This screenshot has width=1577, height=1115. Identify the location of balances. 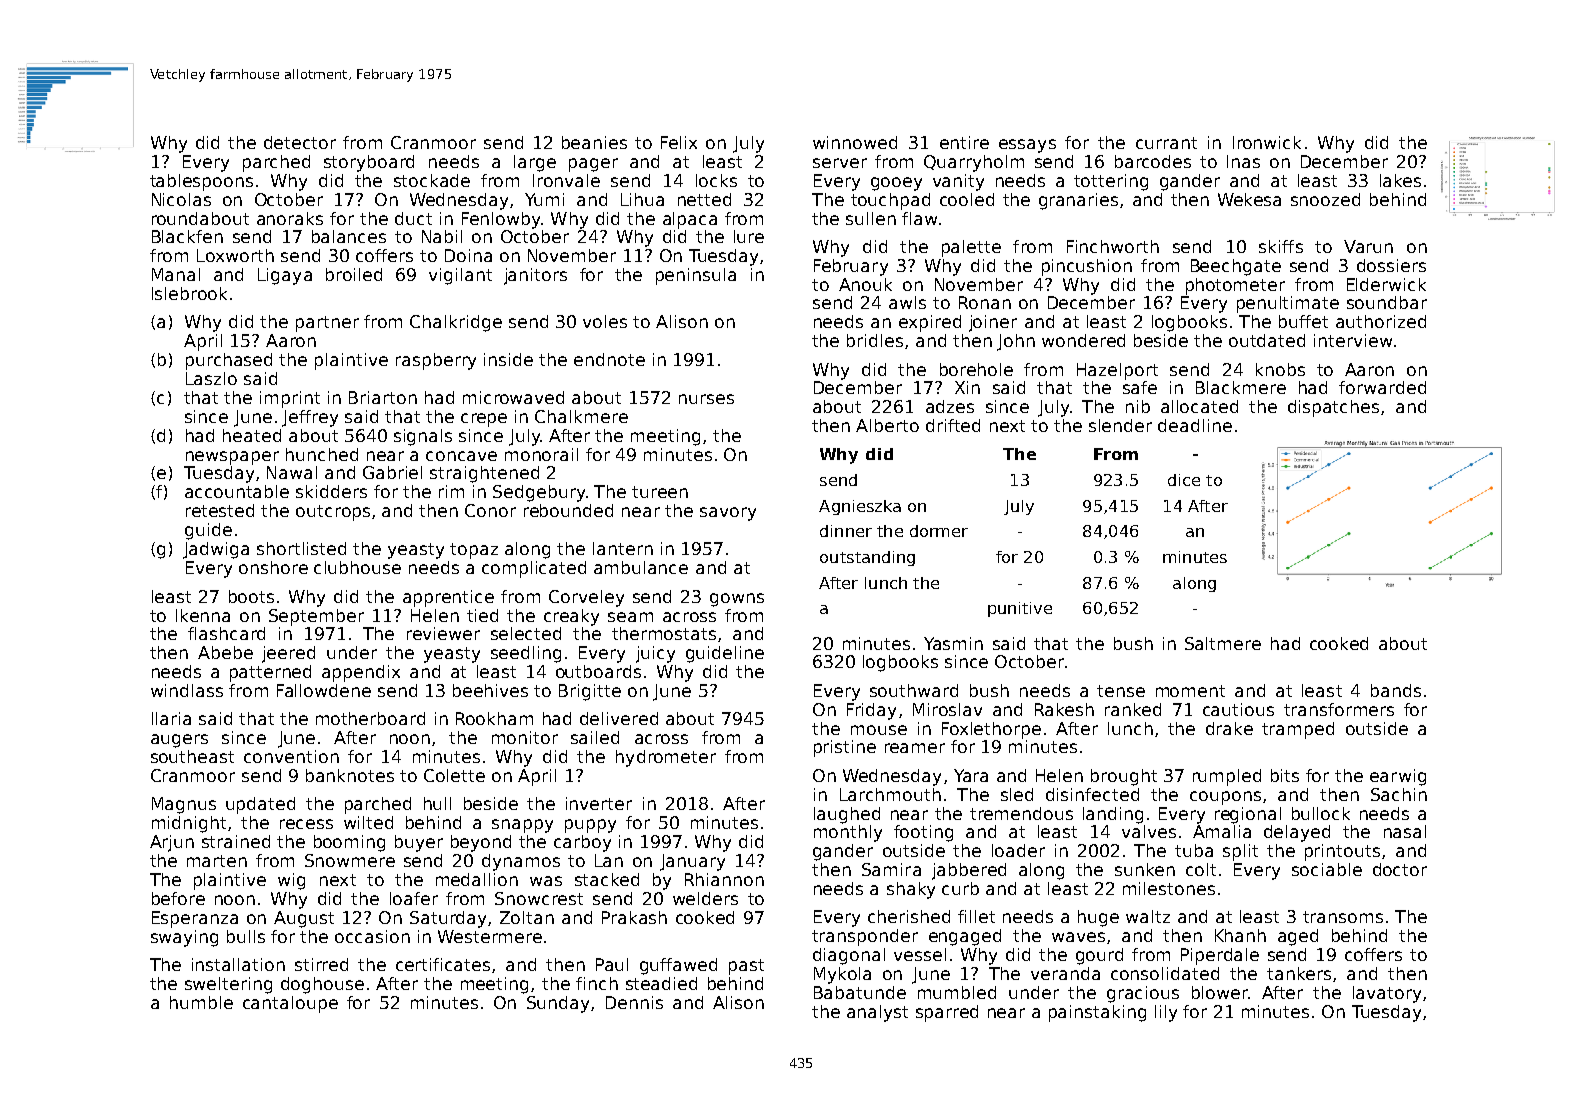
(349, 236).
